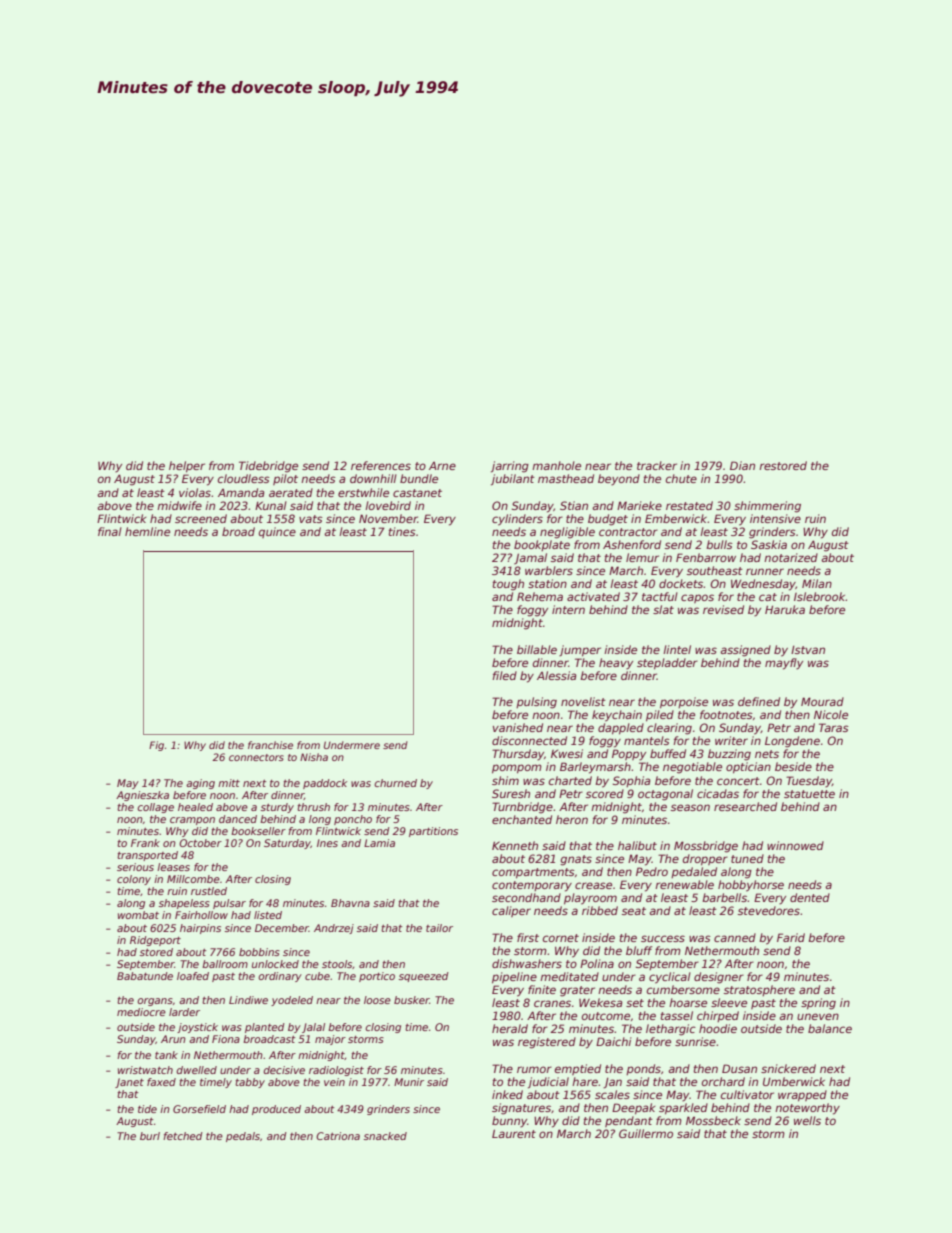  What do you see at coordinates (195, 492) in the page?
I see `violas` at bounding box center [195, 492].
